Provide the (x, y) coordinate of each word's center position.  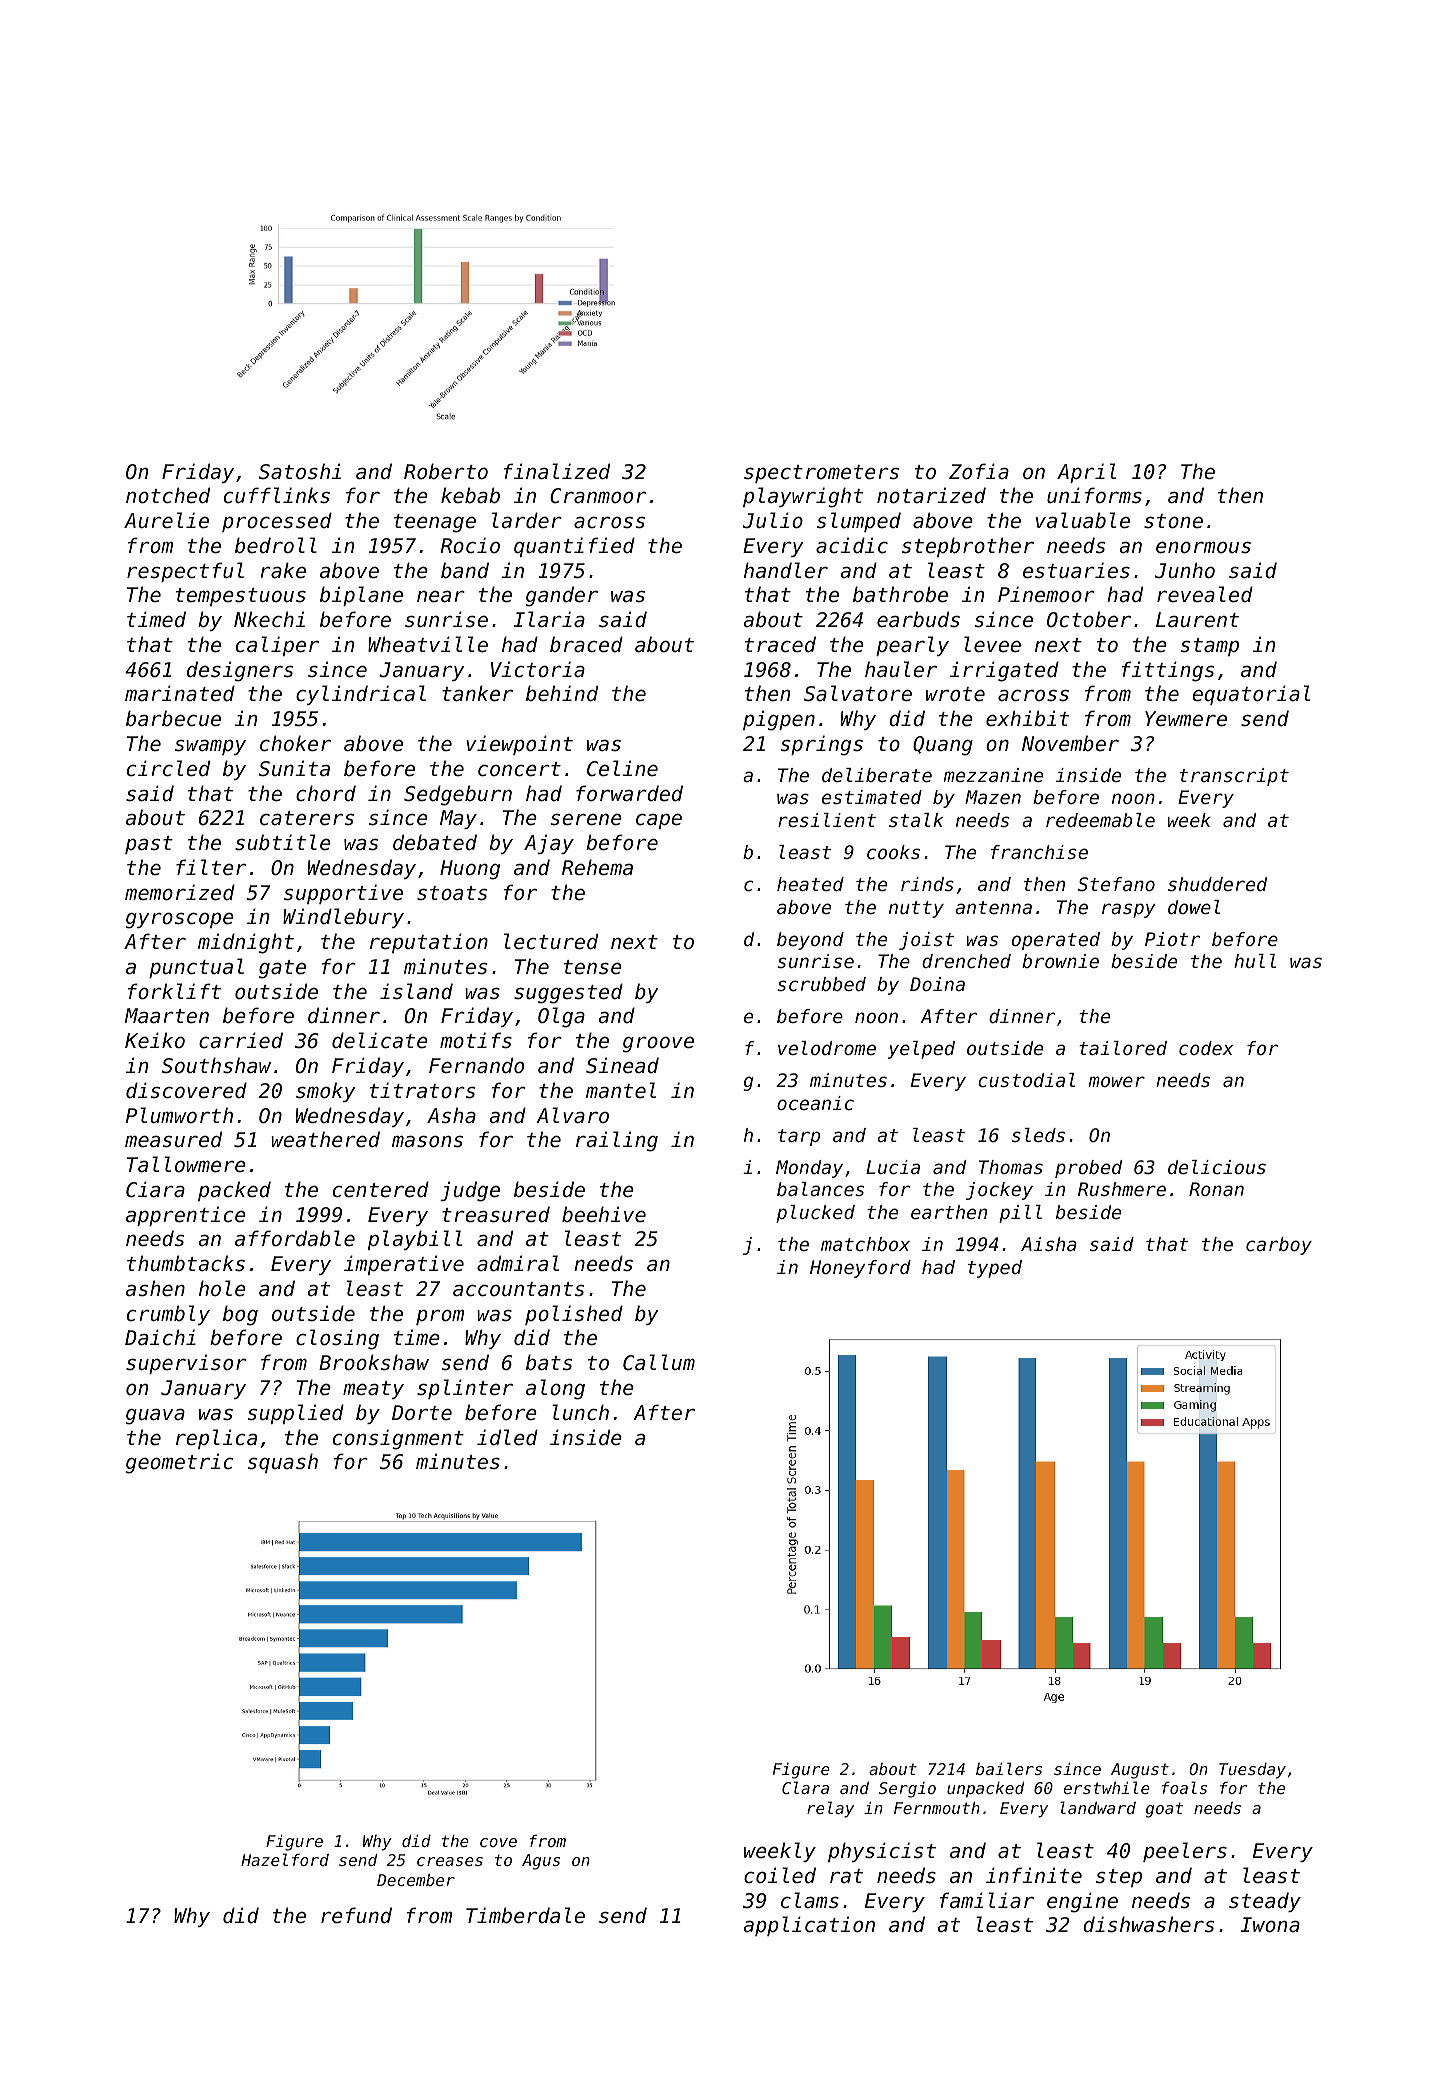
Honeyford (860, 1269)
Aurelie (166, 520)
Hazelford (285, 1859)
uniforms (1094, 495)
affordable (295, 1238)
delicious (1217, 1167)
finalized (557, 471)
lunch (580, 1412)
